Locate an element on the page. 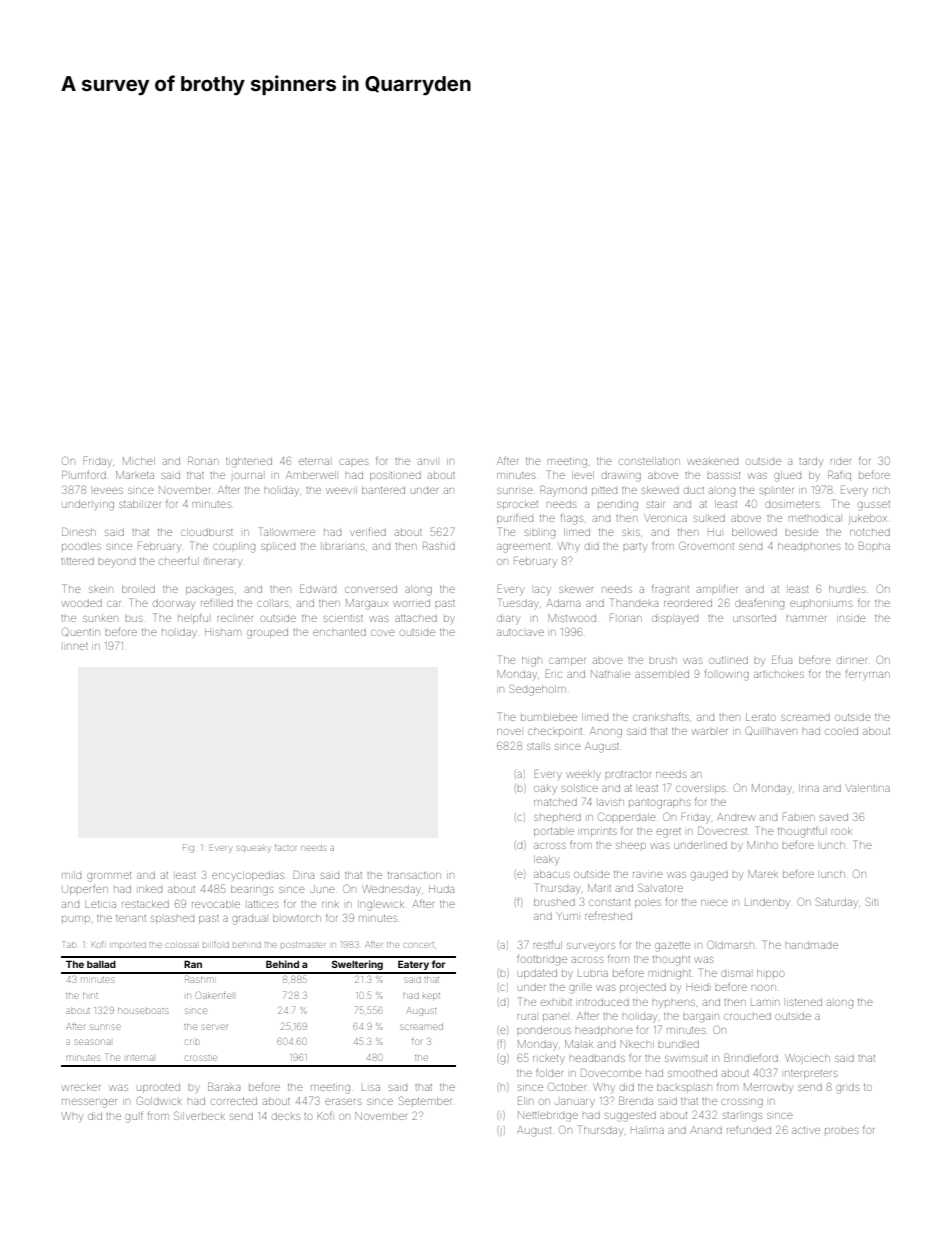  stabilizer is located at coordinates (140, 504).
